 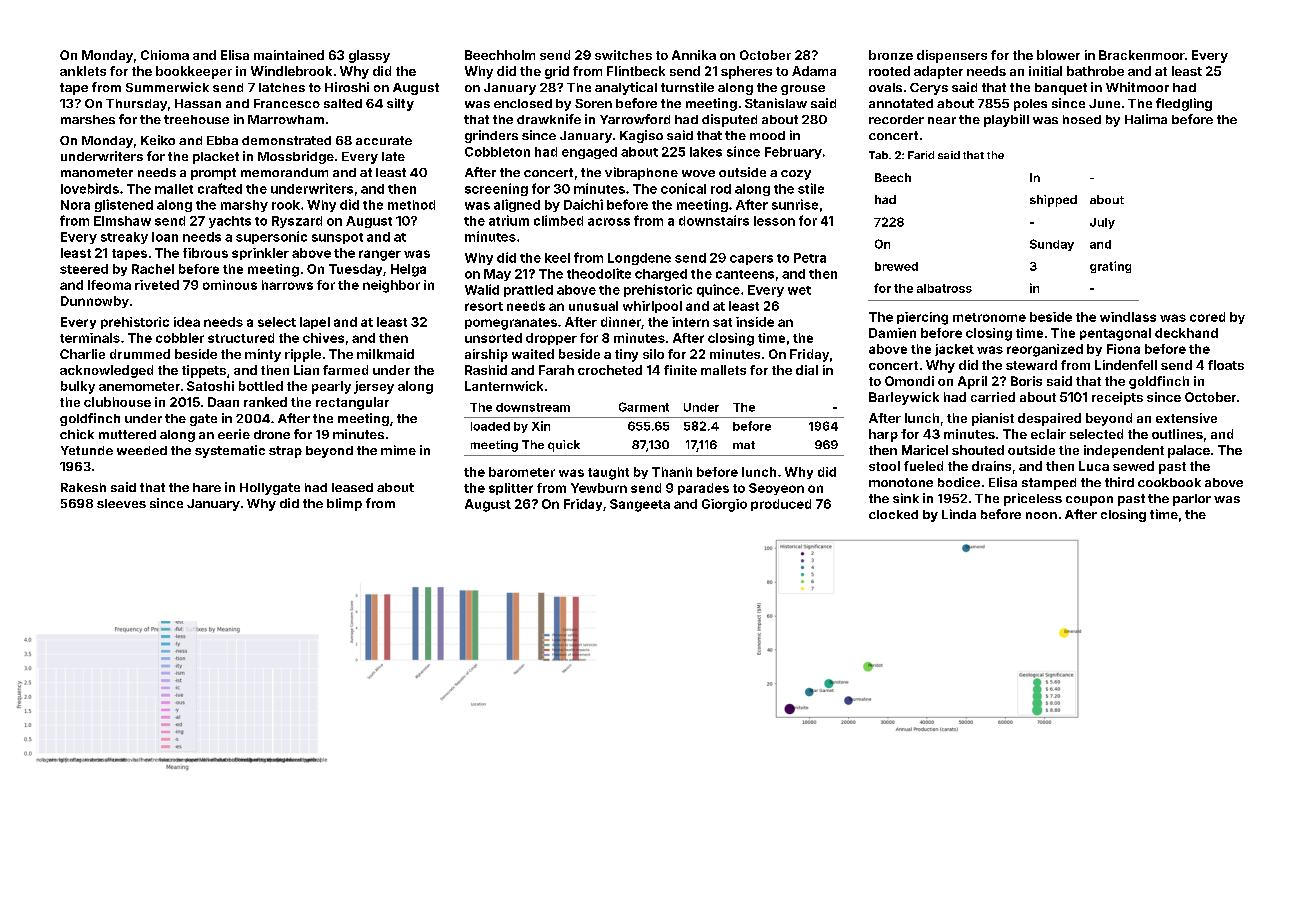 What do you see at coordinates (1137, 87) in the screenshot?
I see `Whitmoor` at bounding box center [1137, 87].
